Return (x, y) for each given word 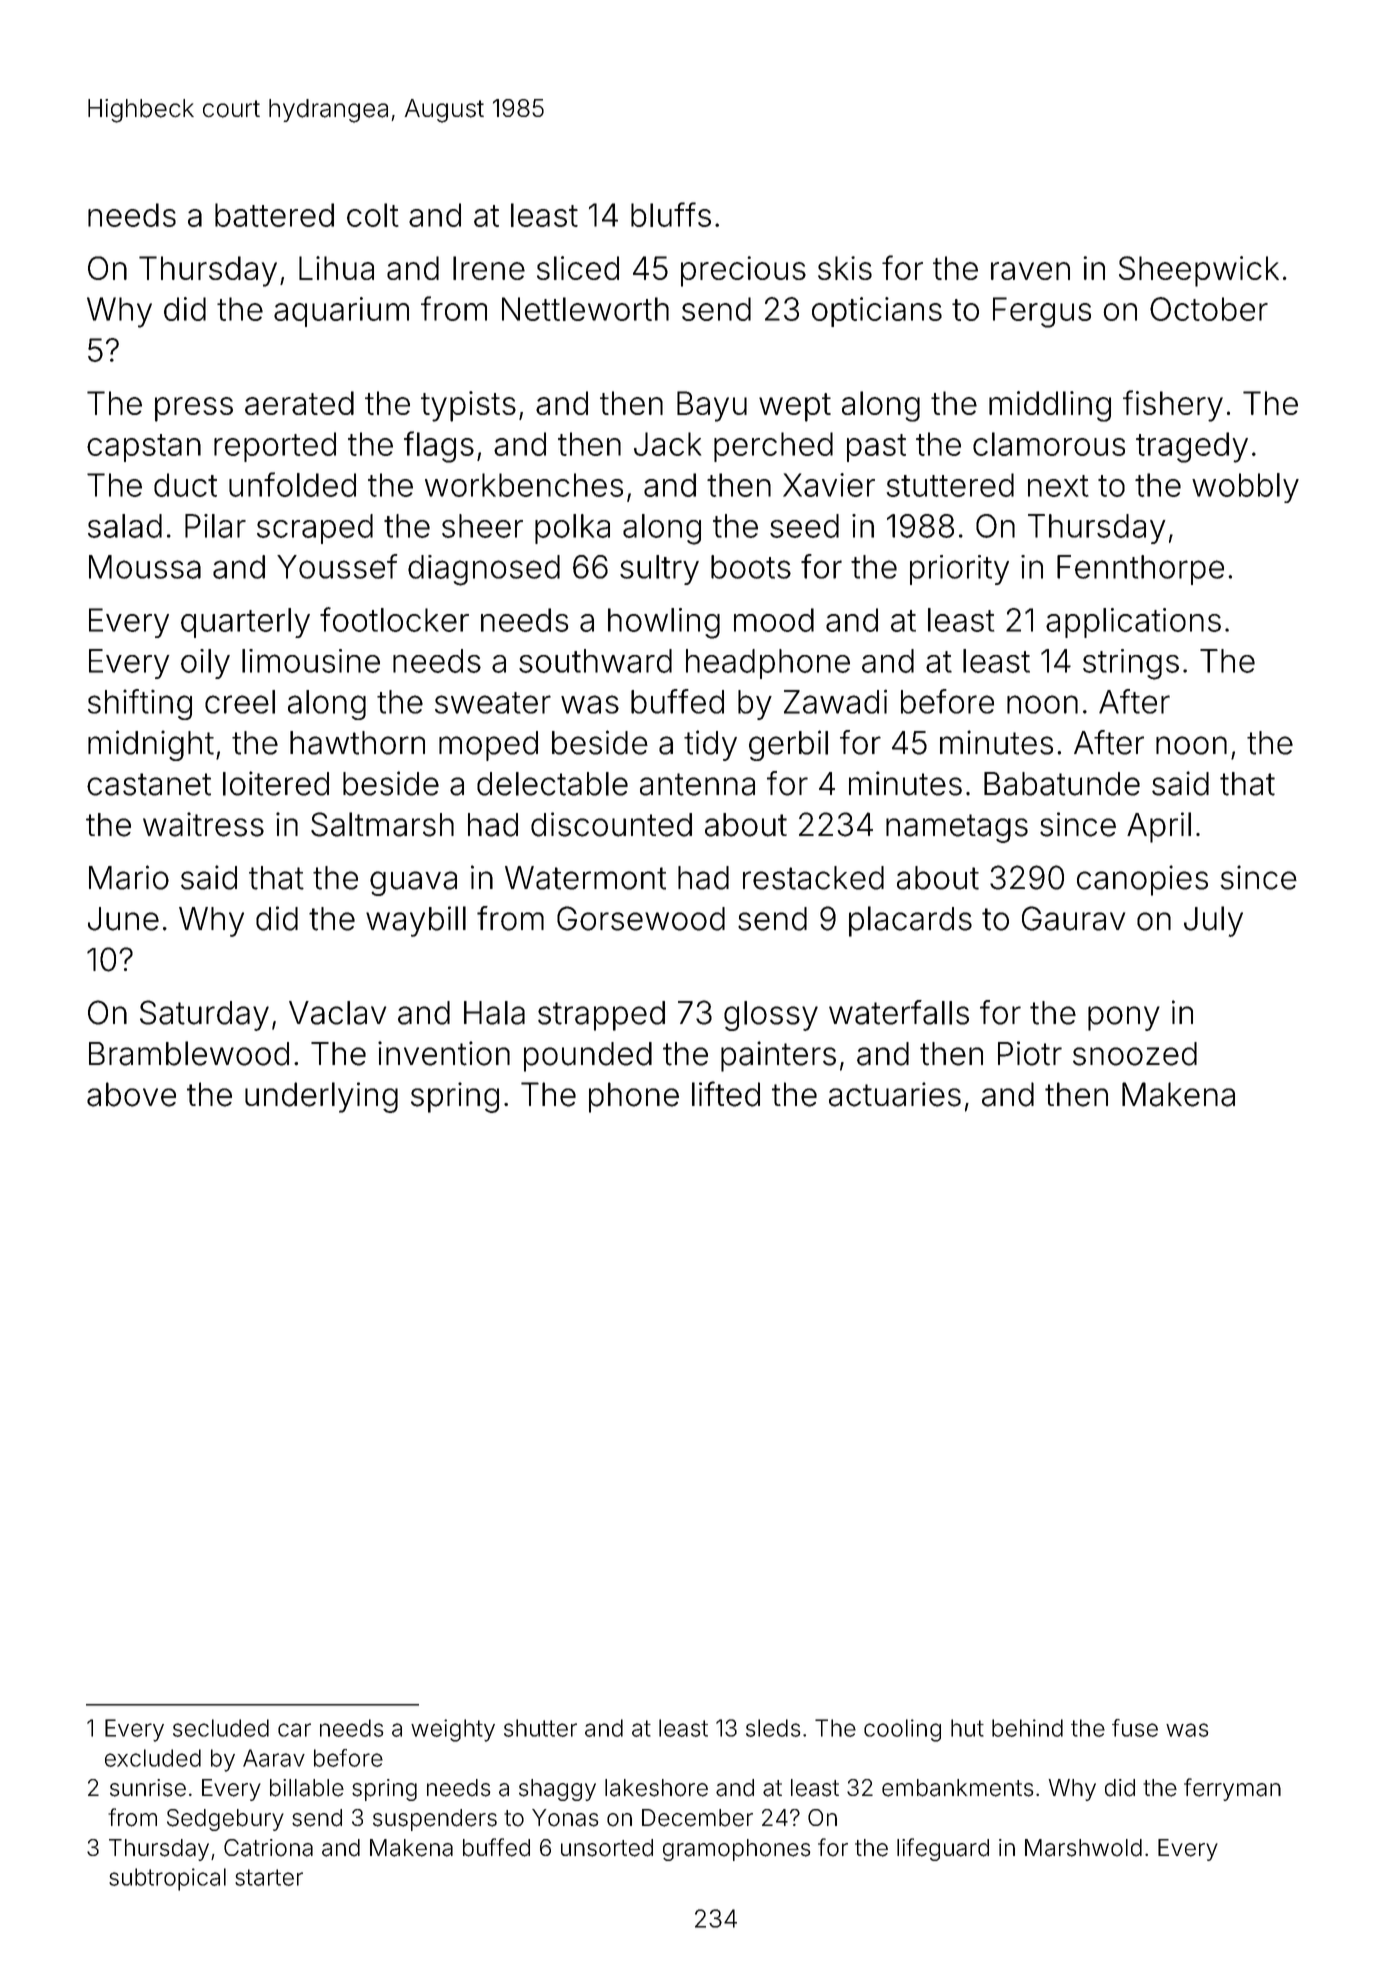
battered (274, 215)
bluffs (671, 214)
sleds (773, 1728)
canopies (1142, 880)
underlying (321, 1097)
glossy (771, 1016)
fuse (1135, 1728)
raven (1030, 271)
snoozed (1135, 1054)
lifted (726, 1094)
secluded (221, 1728)
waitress (203, 824)
